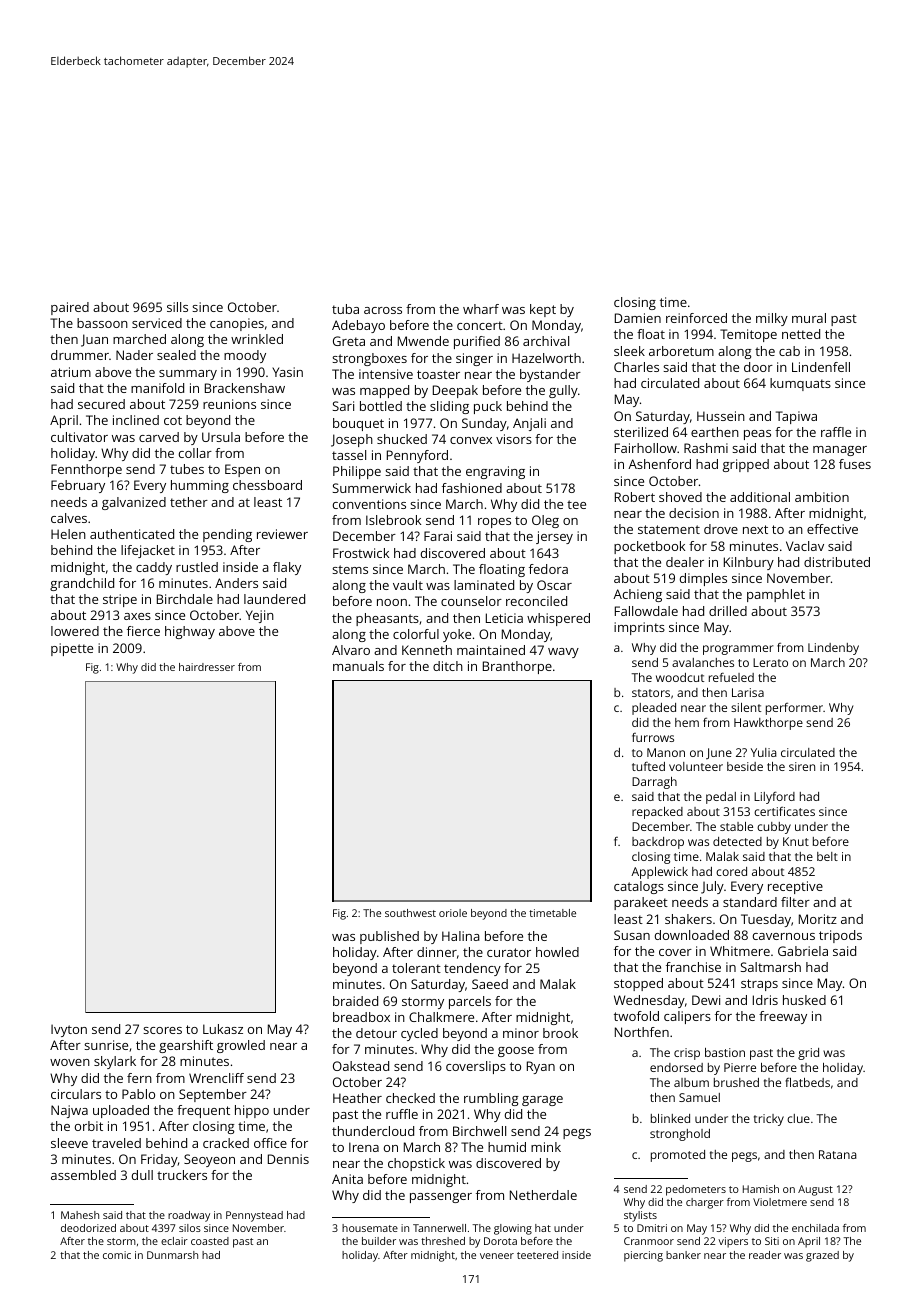 Image resolution: width=924 pixels, height=1308 pixels. Describe the element at coordinates (461, 936) in the screenshot. I see `Halina` at that location.
